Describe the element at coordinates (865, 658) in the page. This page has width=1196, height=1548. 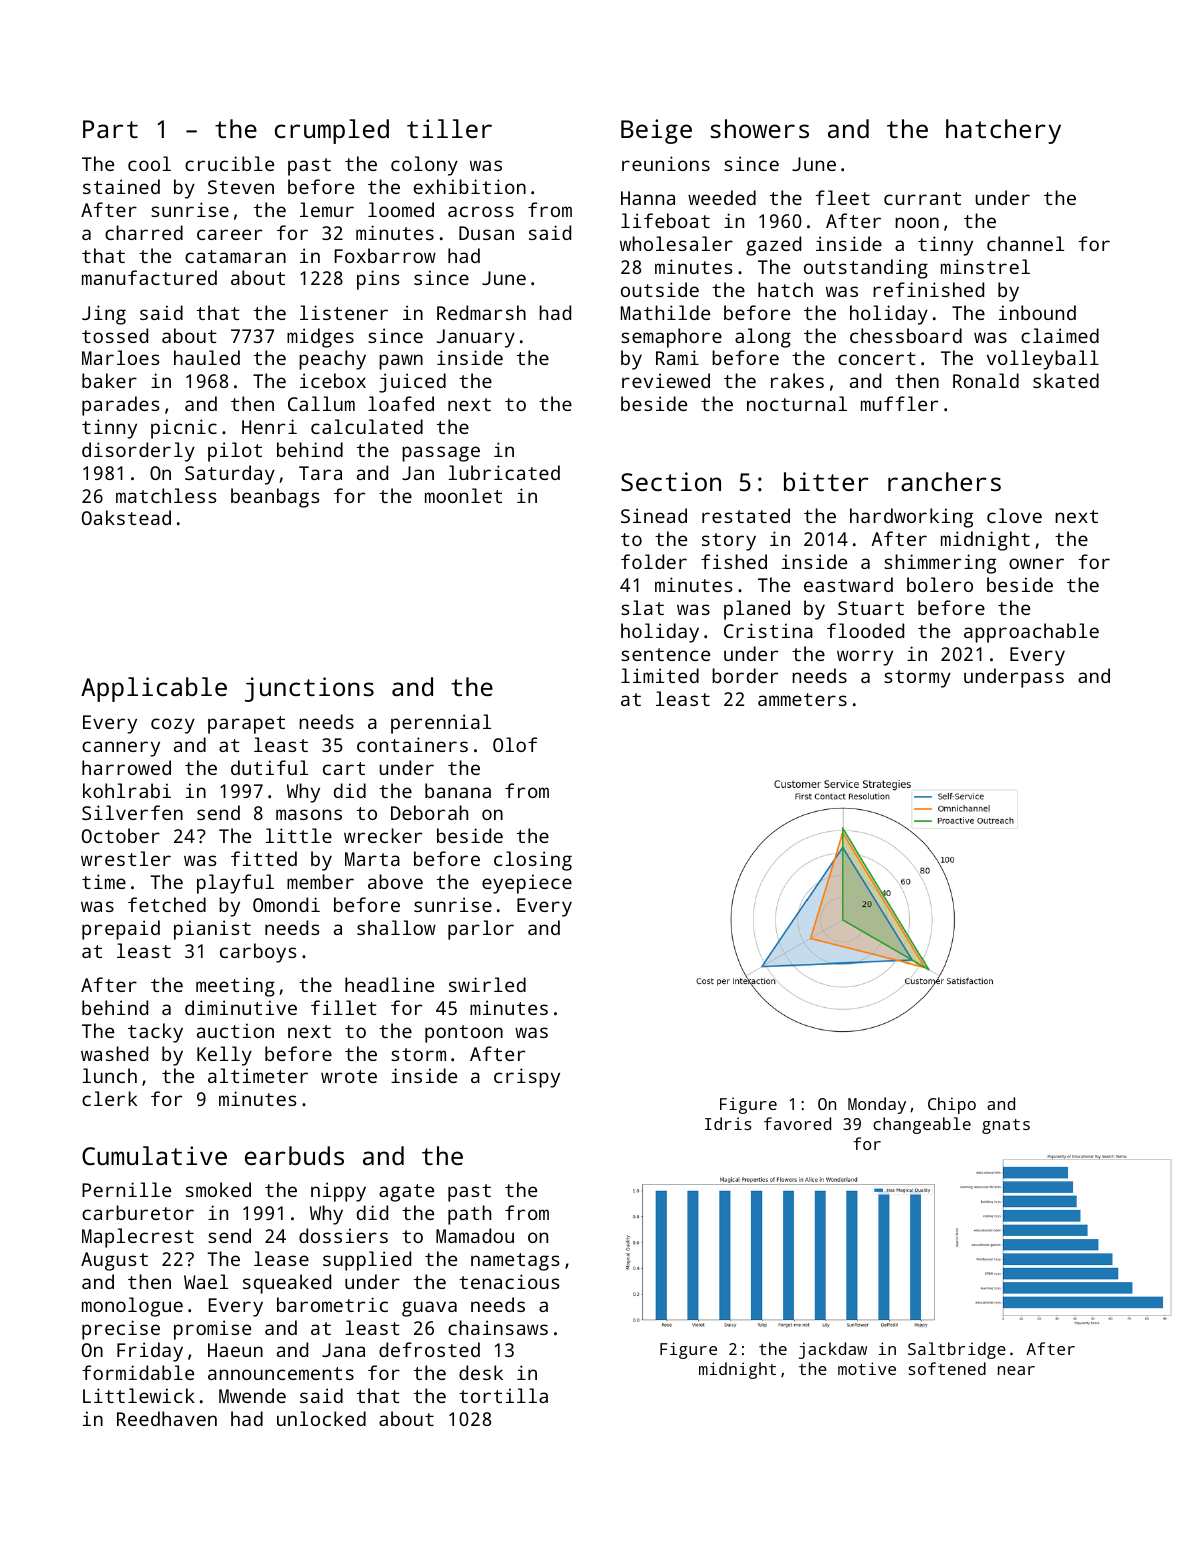
I see `worry` at that location.
